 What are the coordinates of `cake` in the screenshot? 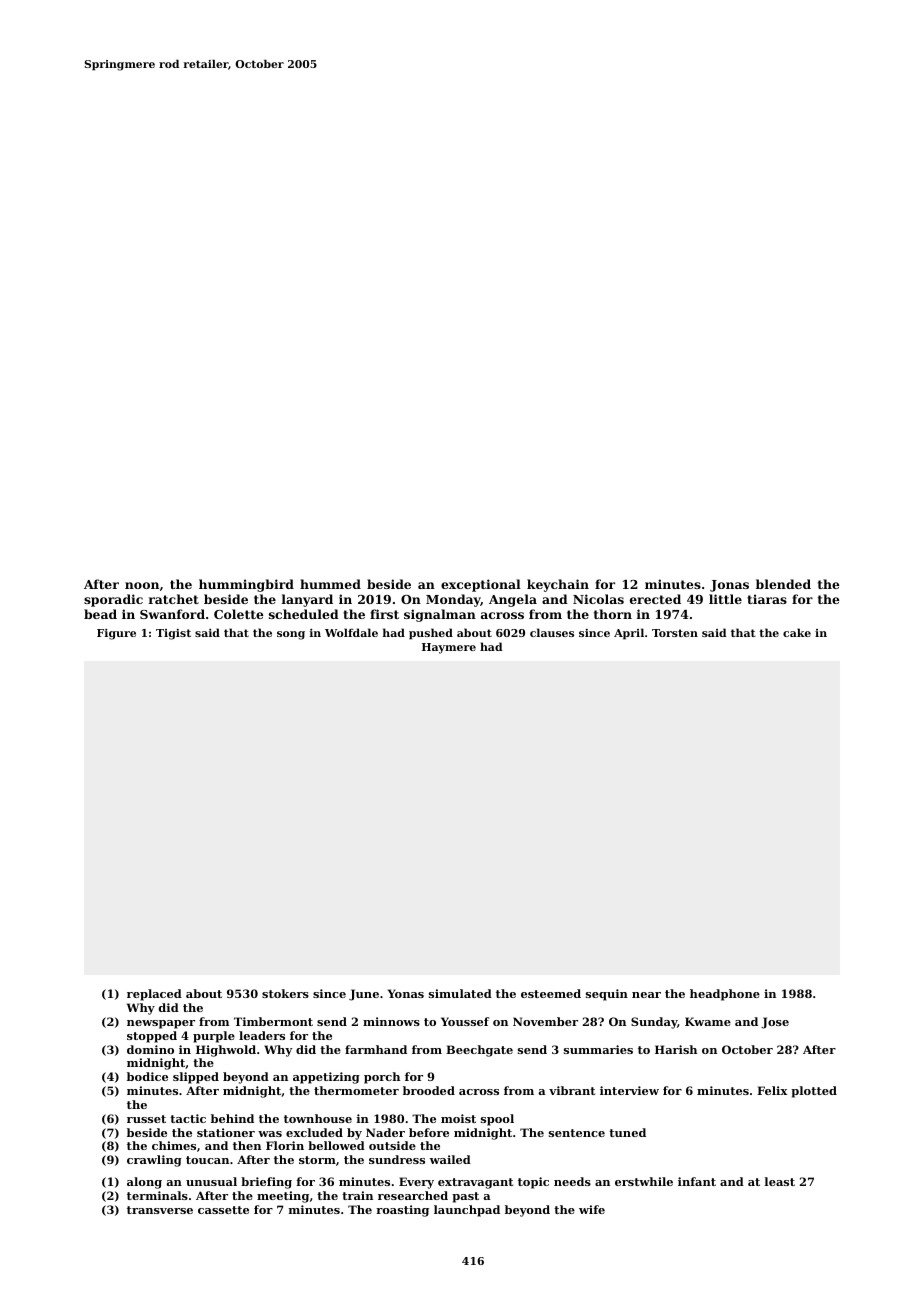 It's located at (797, 632).
